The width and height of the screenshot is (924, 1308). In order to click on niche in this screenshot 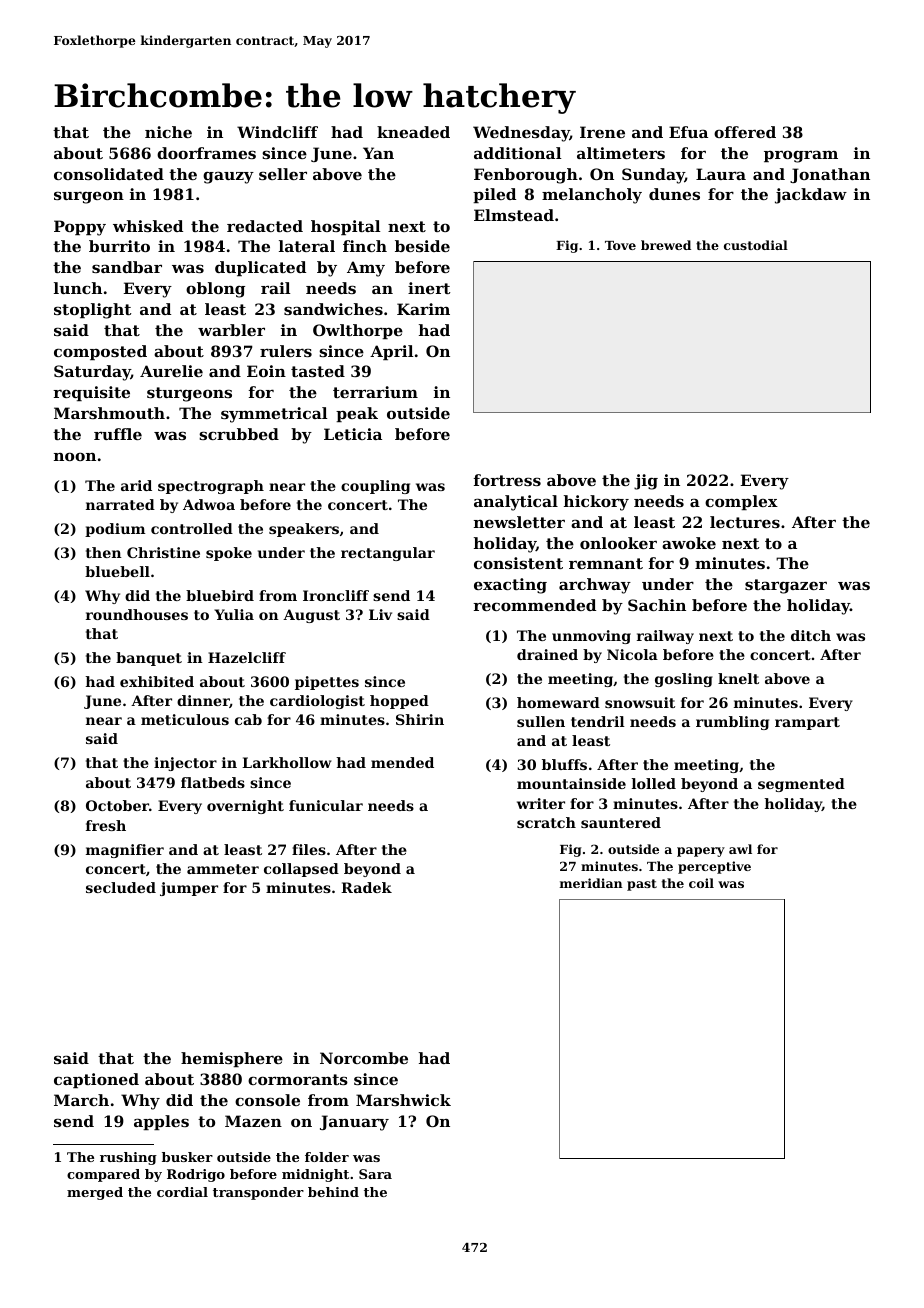, I will do `click(168, 132)`.
